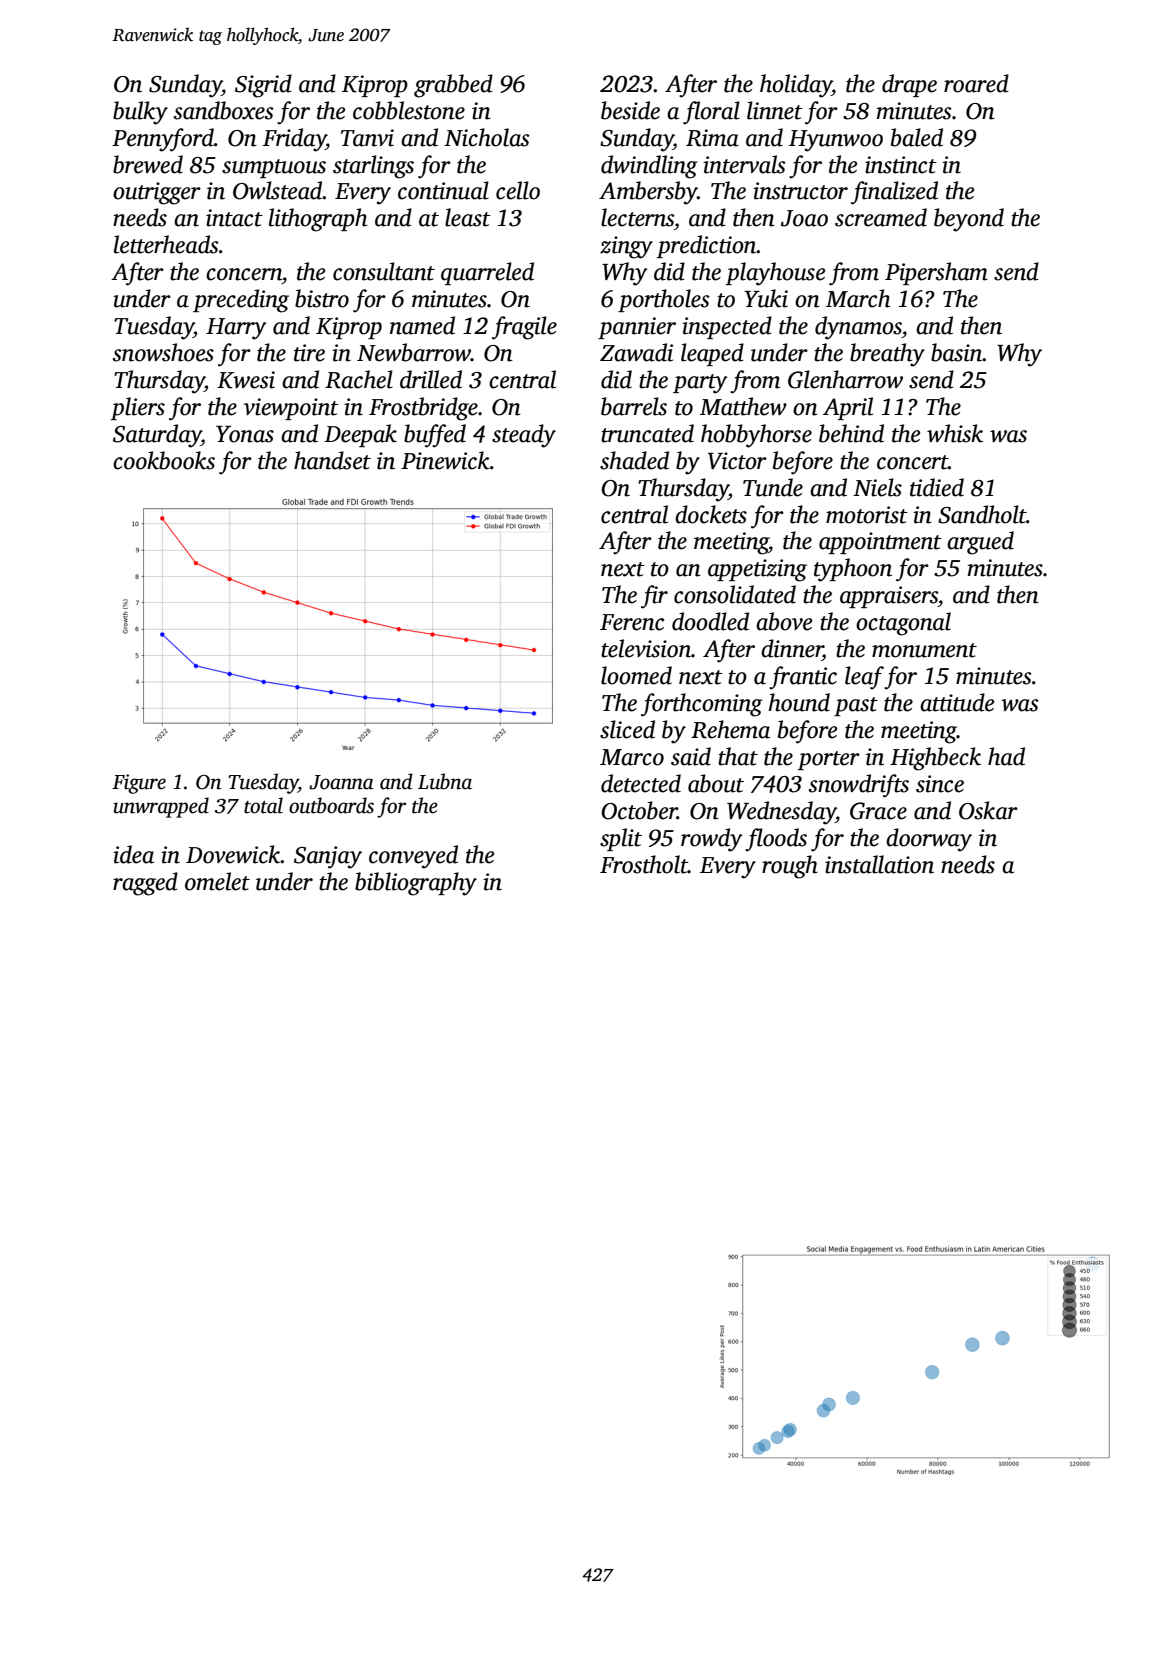  What do you see at coordinates (988, 810) in the screenshot?
I see `Oskar` at bounding box center [988, 810].
